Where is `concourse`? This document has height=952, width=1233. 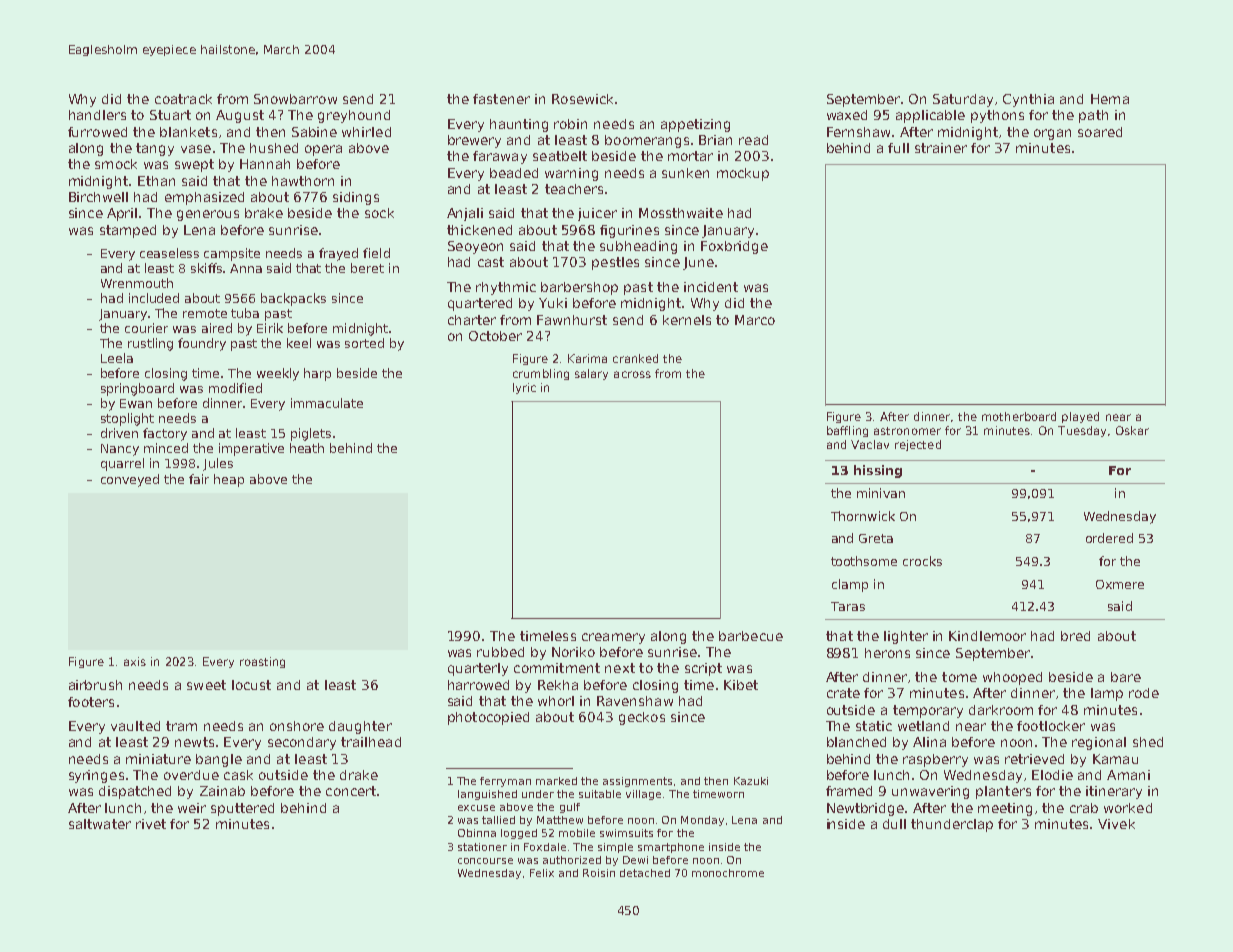
concourse is located at coordinates (485, 861).
